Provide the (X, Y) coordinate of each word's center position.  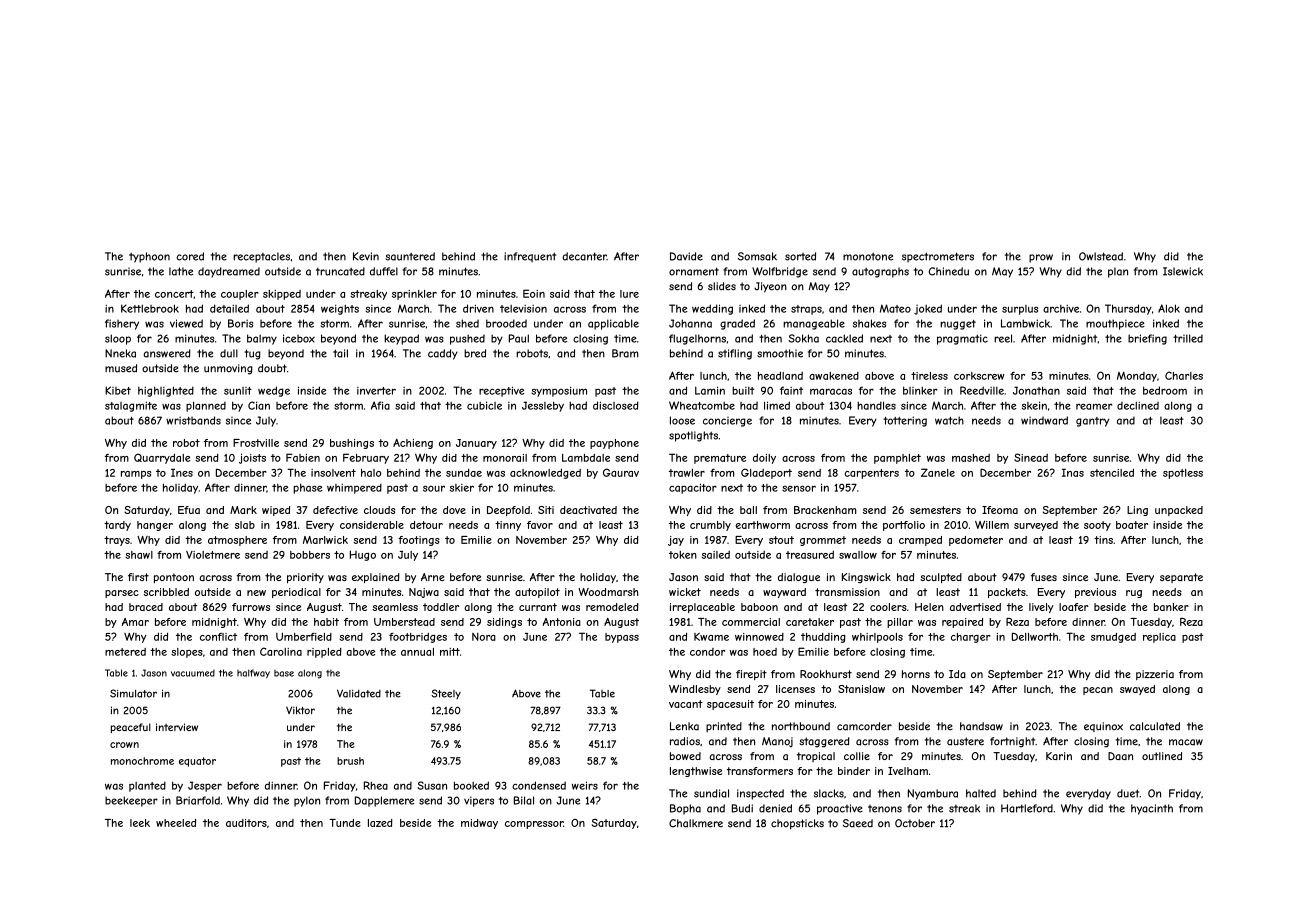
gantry (1092, 422)
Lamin (710, 390)
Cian (259, 405)
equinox (1103, 727)
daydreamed (229, 272)
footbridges (418, 637)
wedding (712, 309)
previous (1095, 593)
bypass (622, 638)
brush (350, 761)
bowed (685, 756)
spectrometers (938, 257)
